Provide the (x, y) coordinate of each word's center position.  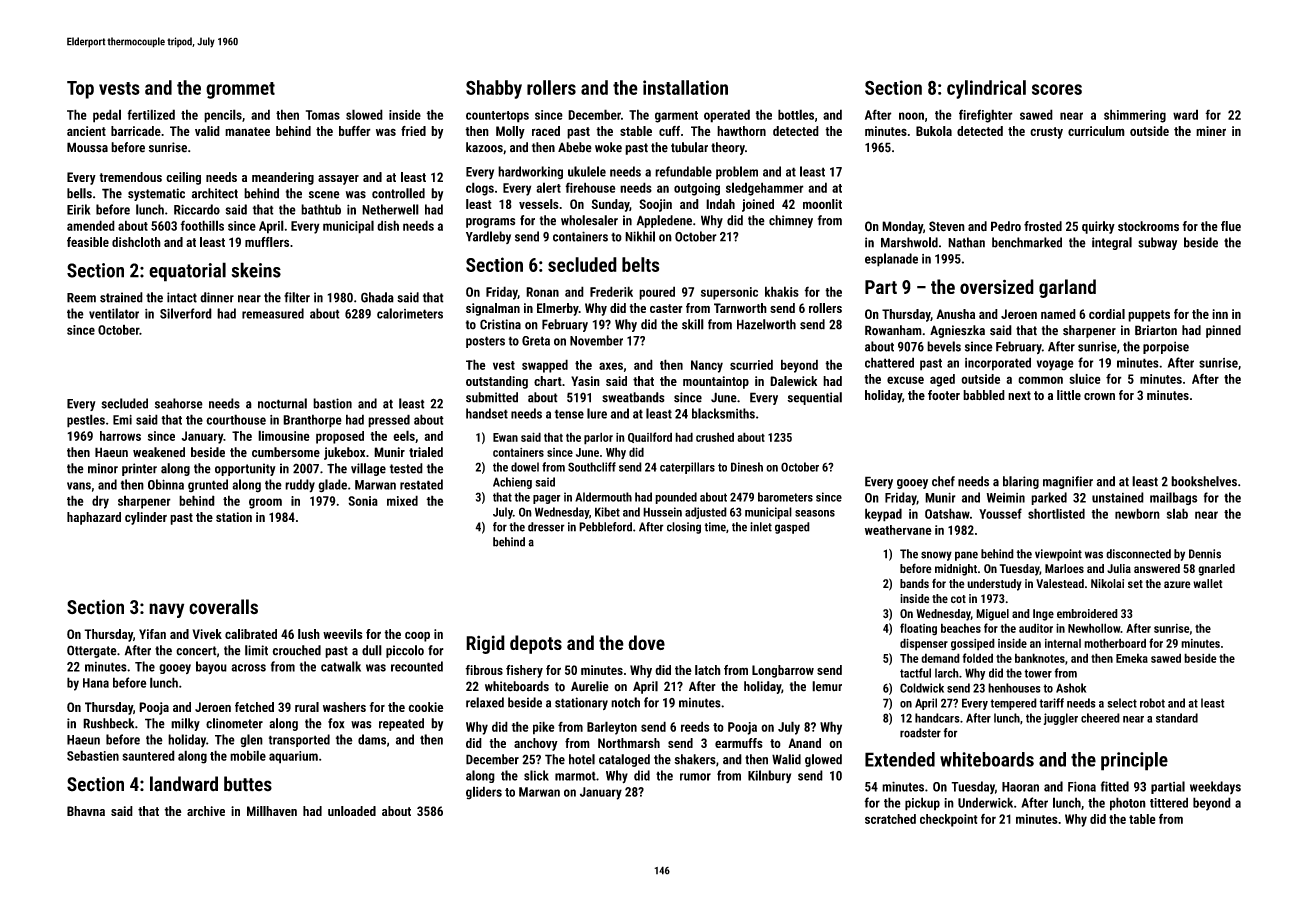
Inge (1043, 615)
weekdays (1215, 787)
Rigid (485, 644)
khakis (782, 291)
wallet (1208, 583)
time (715, 527)
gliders (484, 793)
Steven (947, 226)
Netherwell (390, 209)
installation (685, 87)
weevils (342, 634)
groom (265, 503)
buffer (355, 131)
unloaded (352, 811)
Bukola (934, 131)
